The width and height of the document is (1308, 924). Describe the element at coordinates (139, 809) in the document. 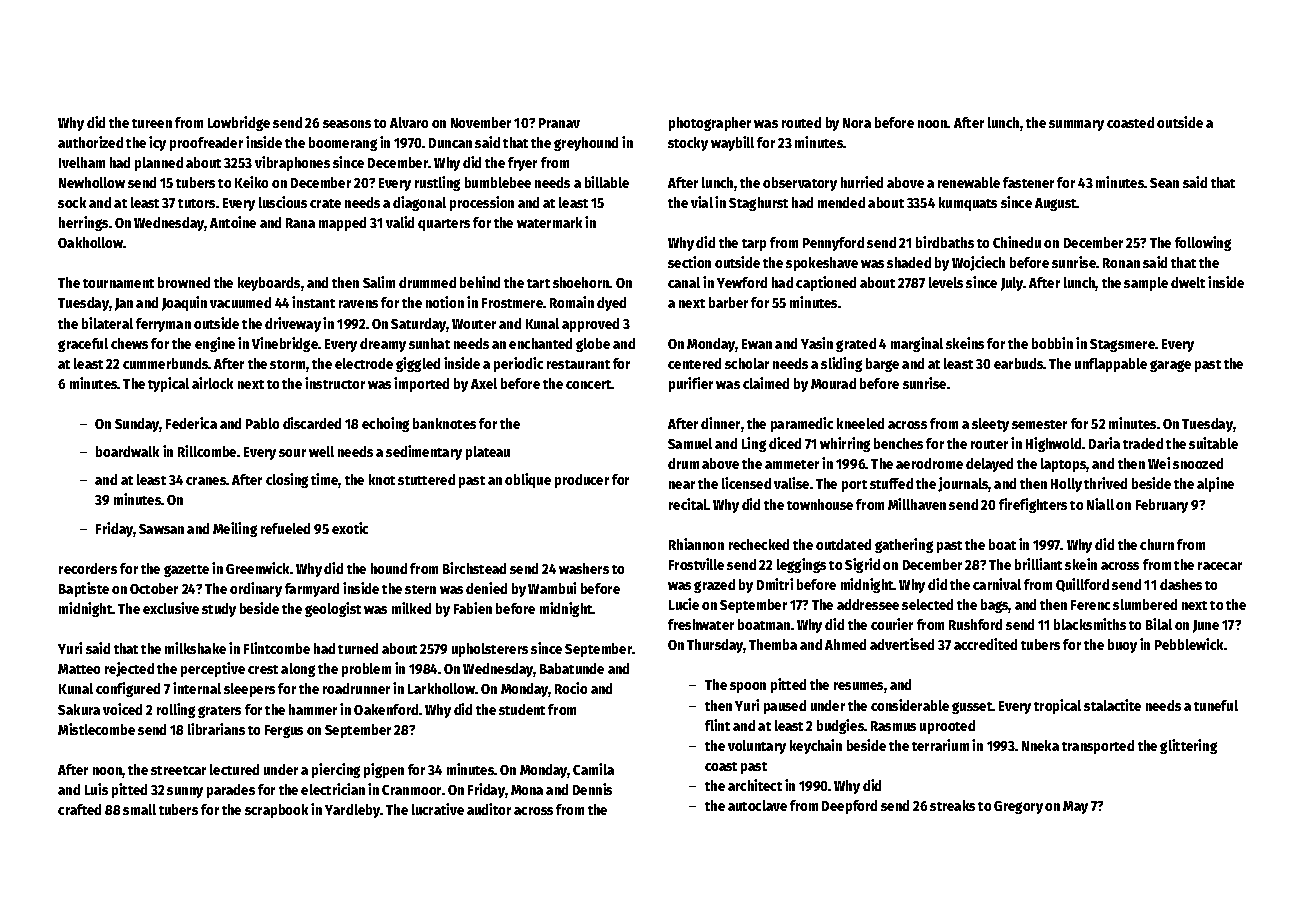

I see `small` at that location.
